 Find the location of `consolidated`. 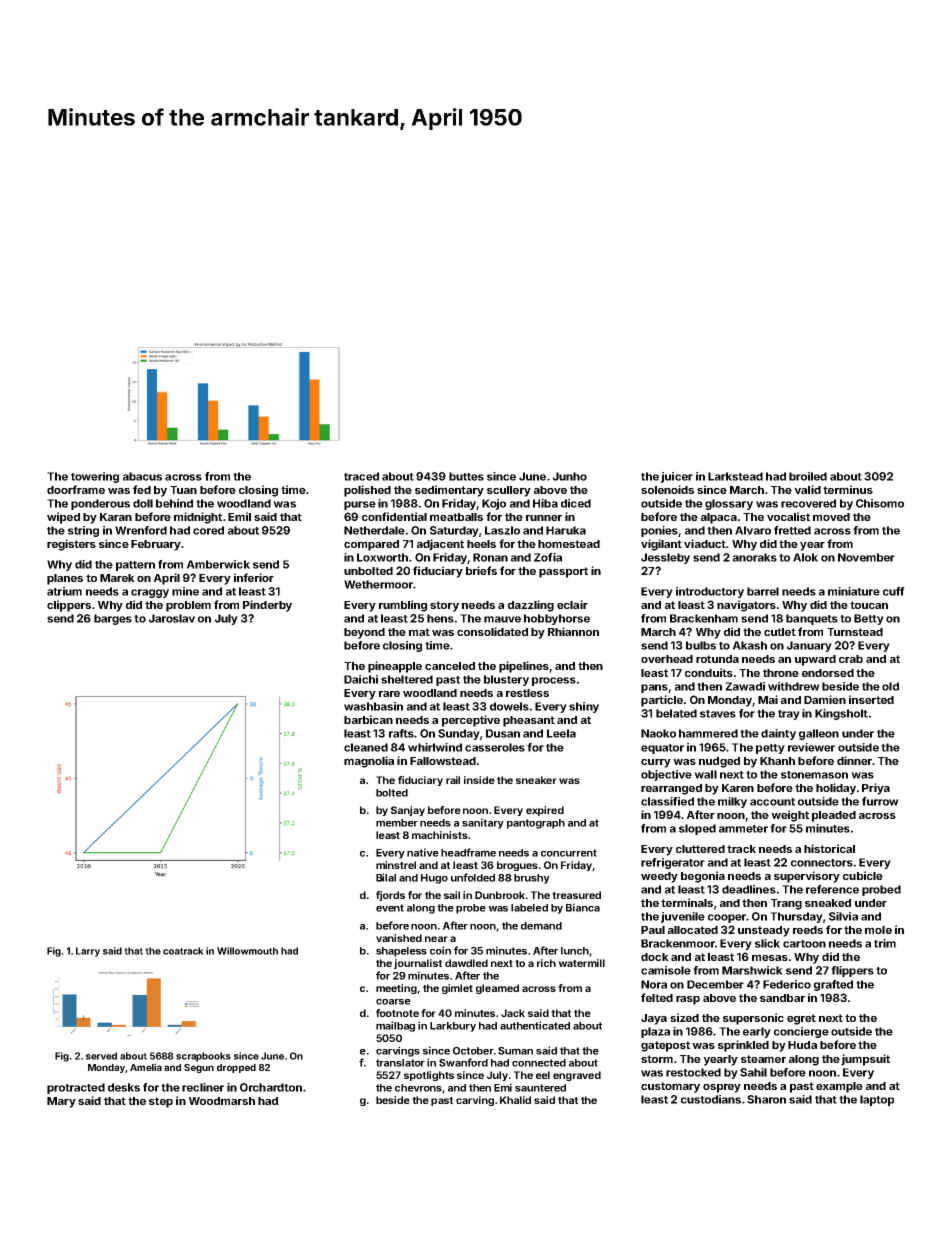

consolidated is located at coordinates (492, 631).
